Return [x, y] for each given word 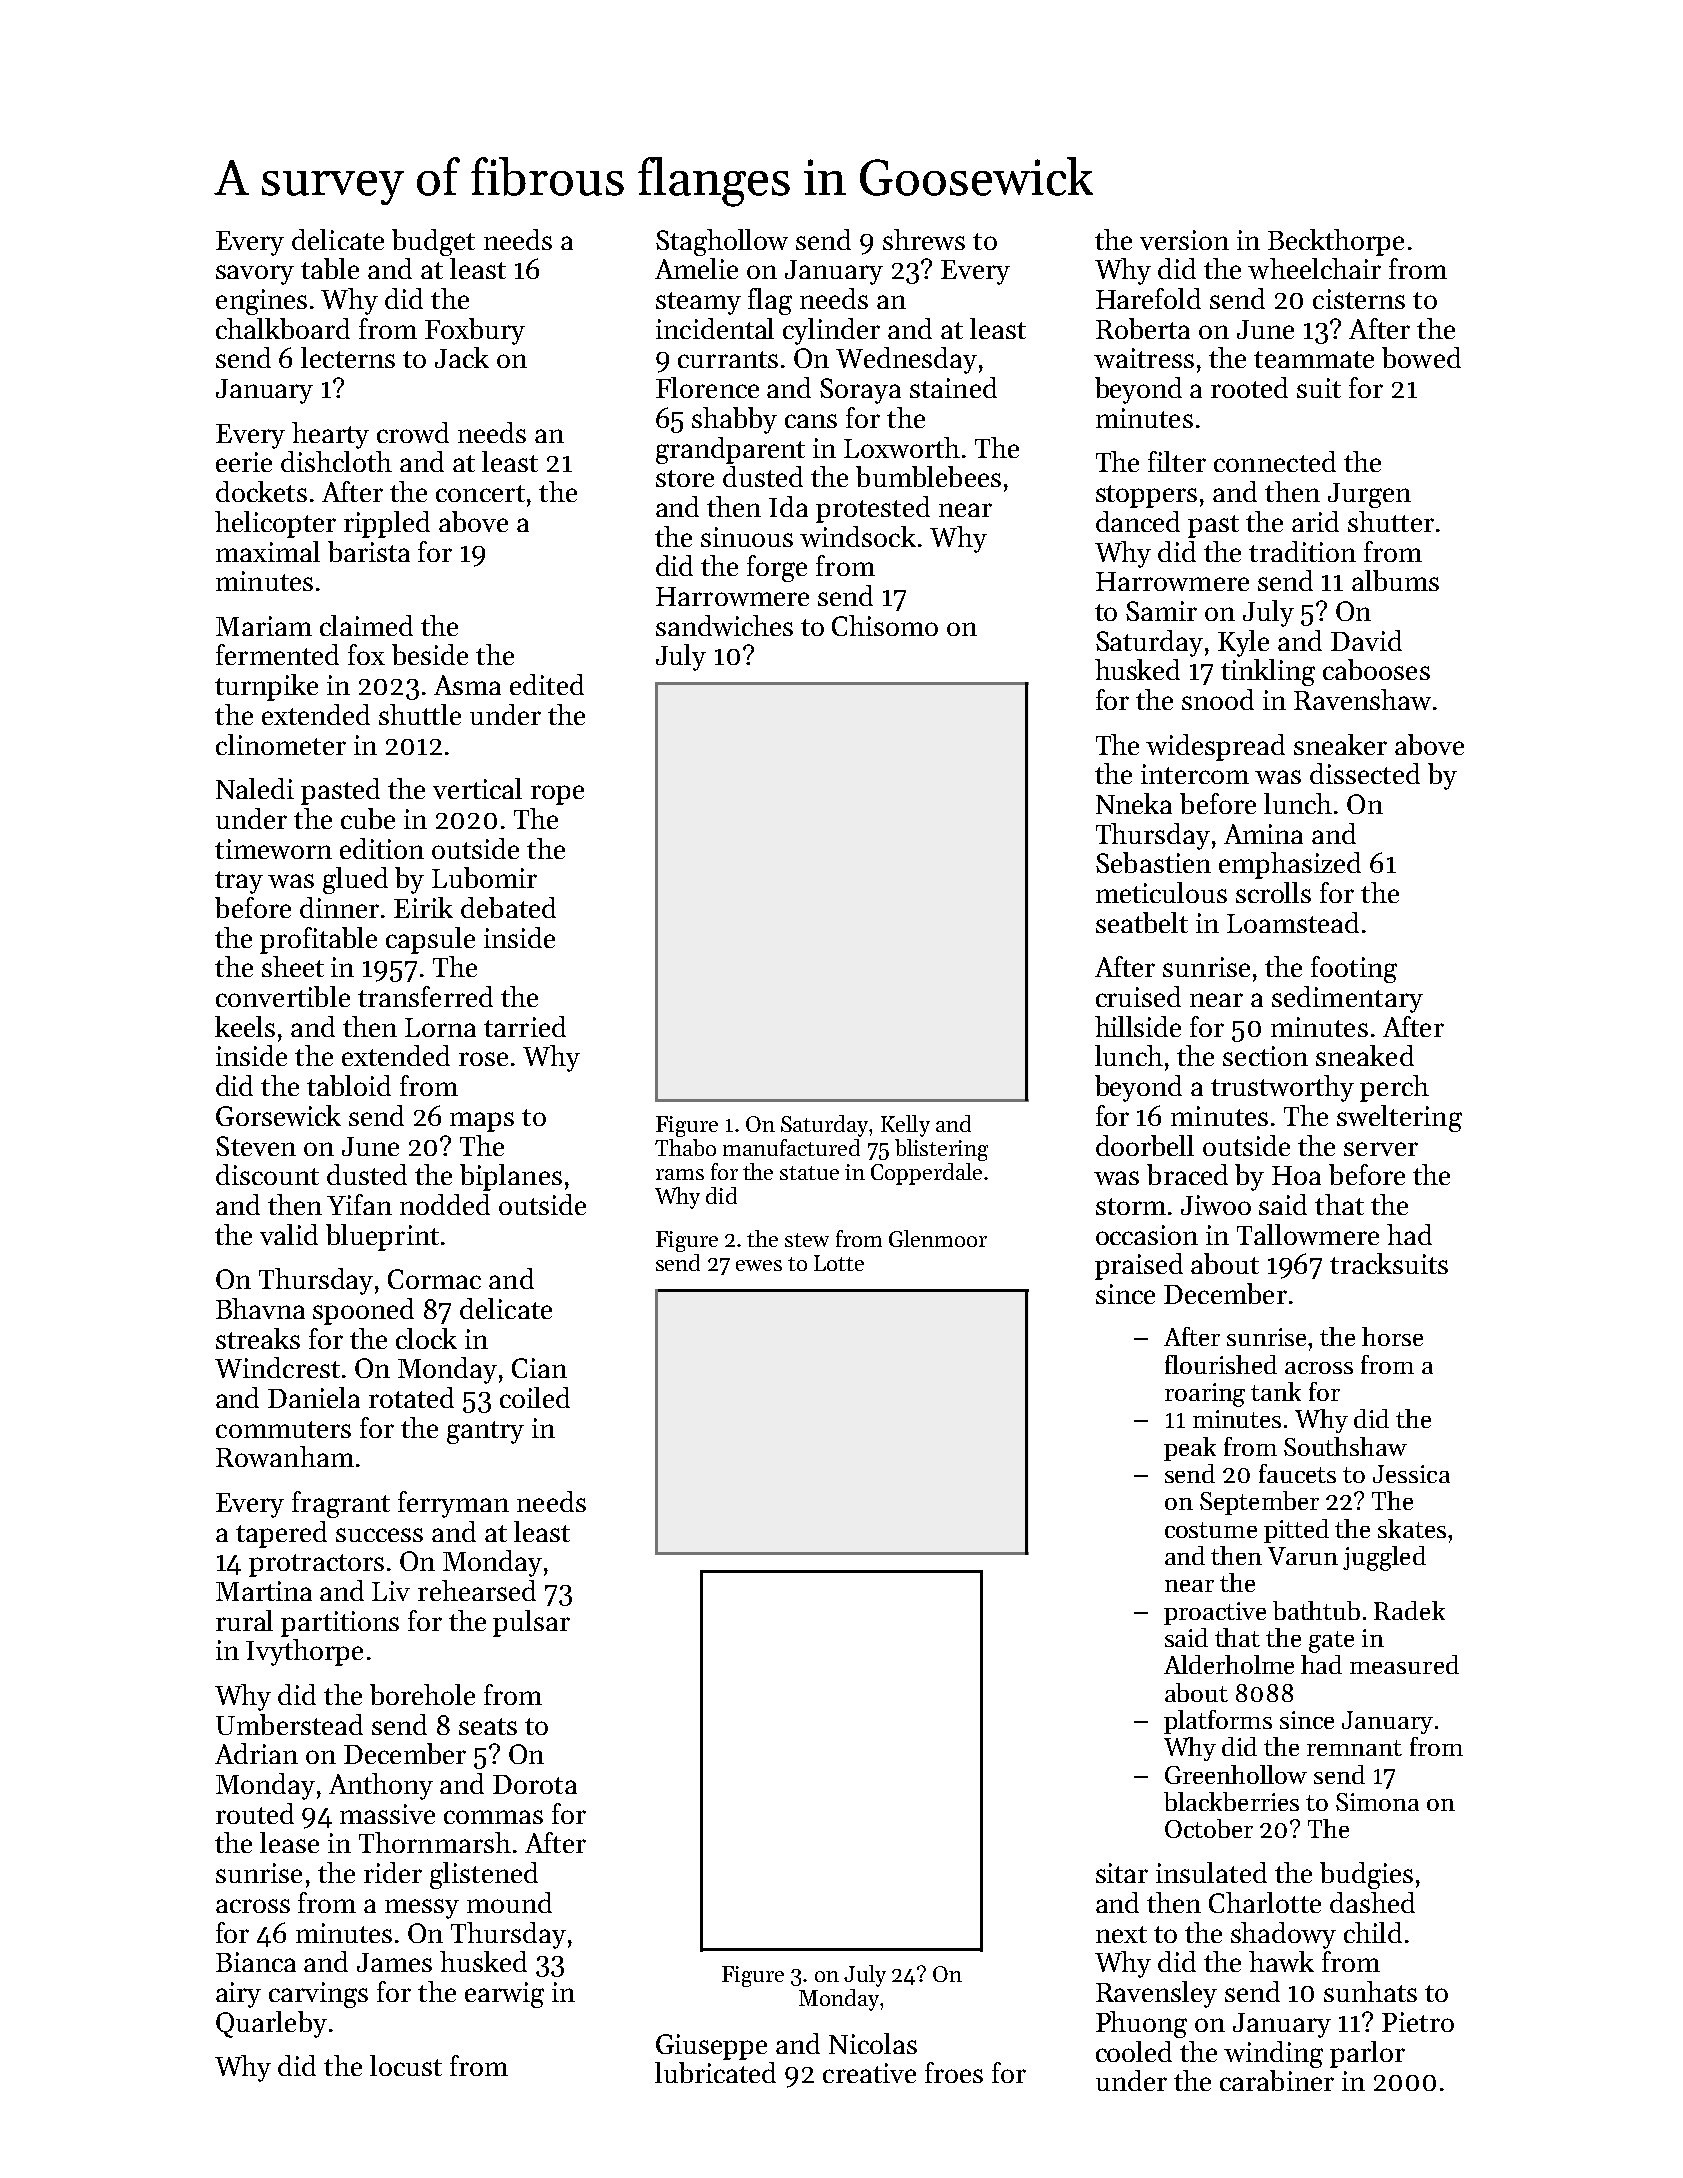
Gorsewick [278, 1115]
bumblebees [928, 476]
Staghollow [722, 242]
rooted [1249, 387]
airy [238, 1995]
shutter [1391, 521]
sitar [1122, 1873]
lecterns [348, 357]
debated [508, 907]
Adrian [256, 1753]
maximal [268, 551]
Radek [1409, 1610]
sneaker [1340, 744]
